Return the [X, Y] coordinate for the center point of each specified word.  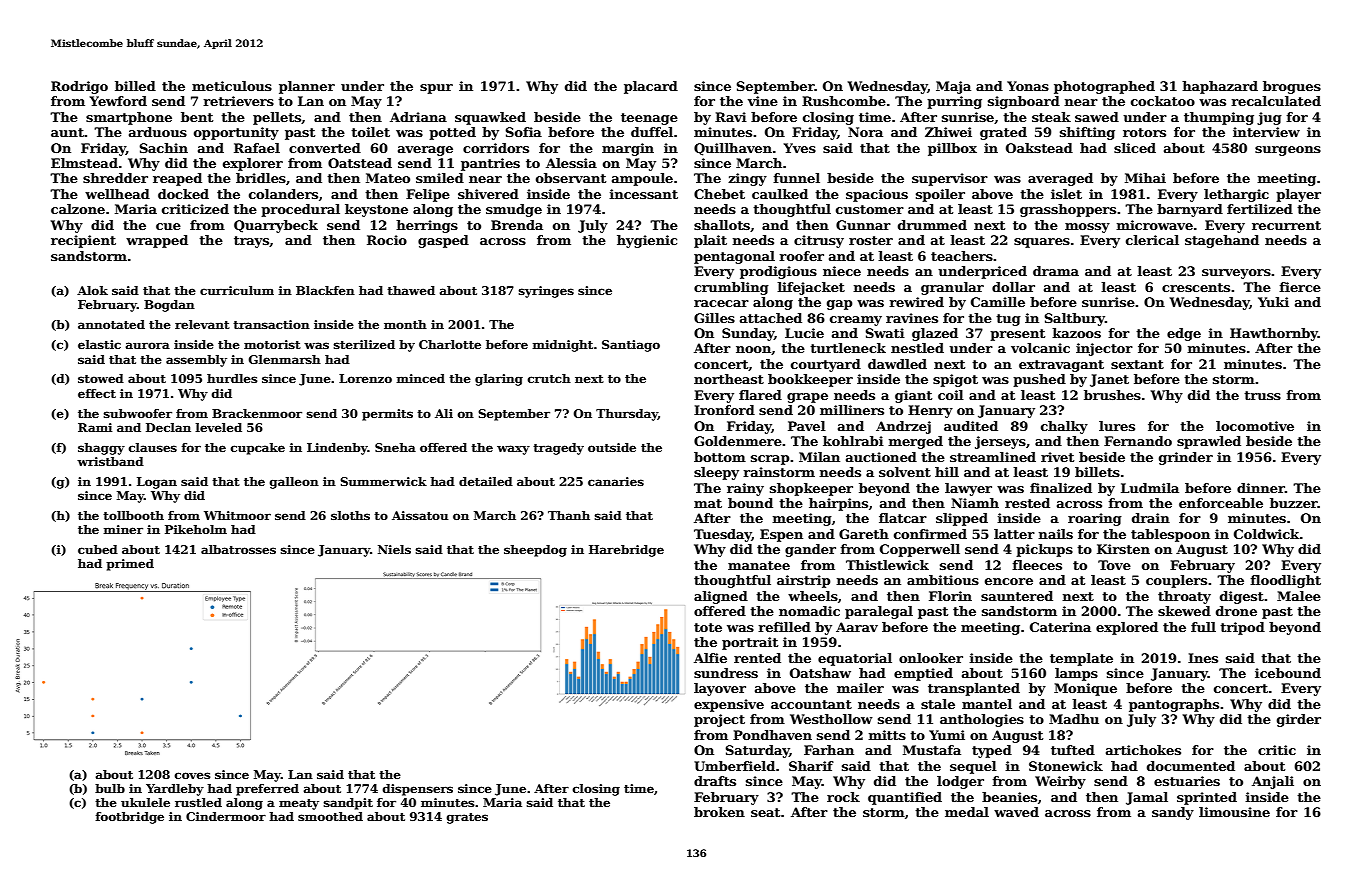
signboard [1024, 102]
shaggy [101, 449]
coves [192, 775]
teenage [649, 119]
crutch [549, 378]
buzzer [1294, 503]
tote [708, 627]
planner [307, 87]
